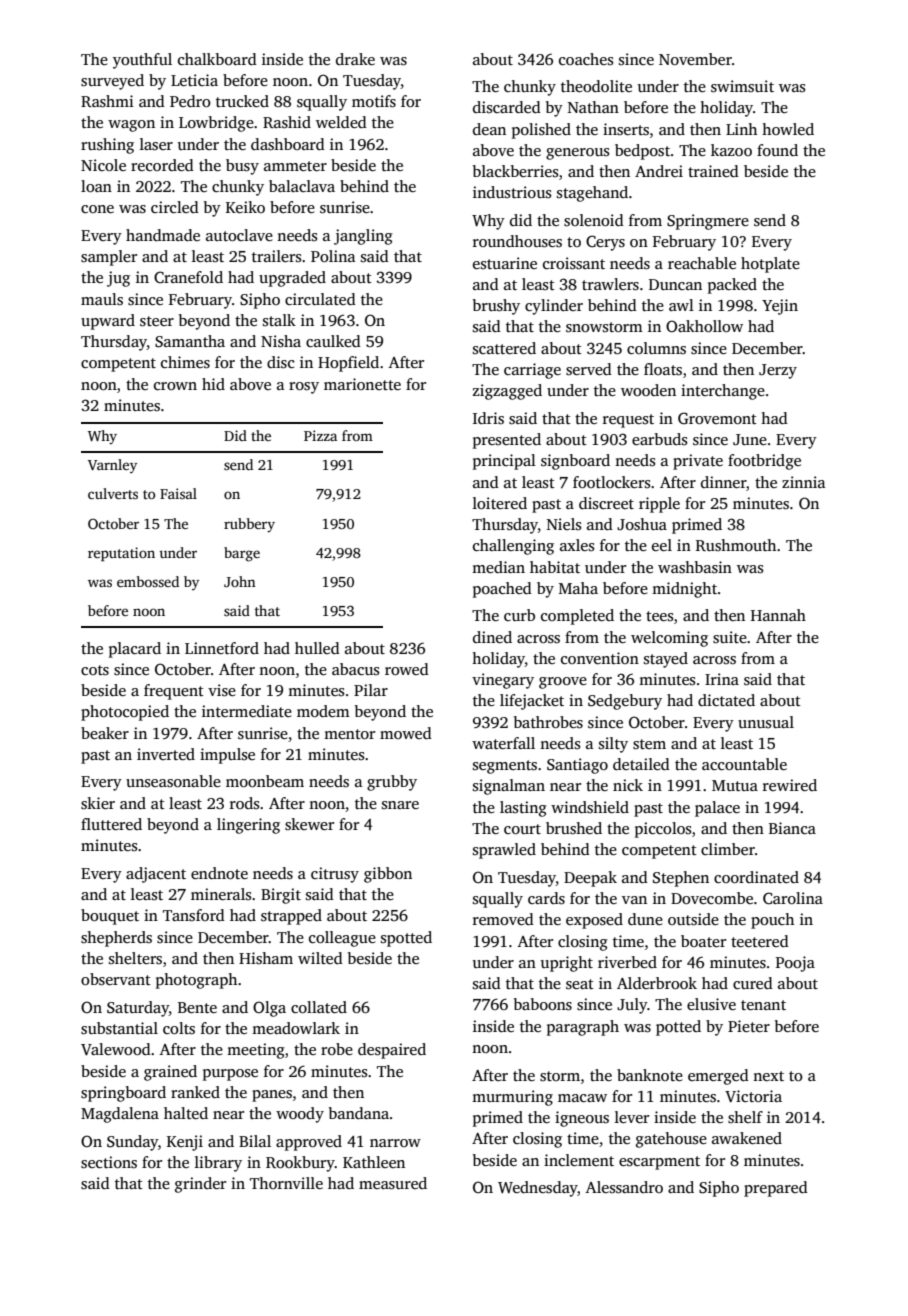 The width and height of the screenshot is (908, 1316). What do you see at coordinates (503, 681) in the screenshot?
I see `vinegary` at bounding box center [503, 681].
